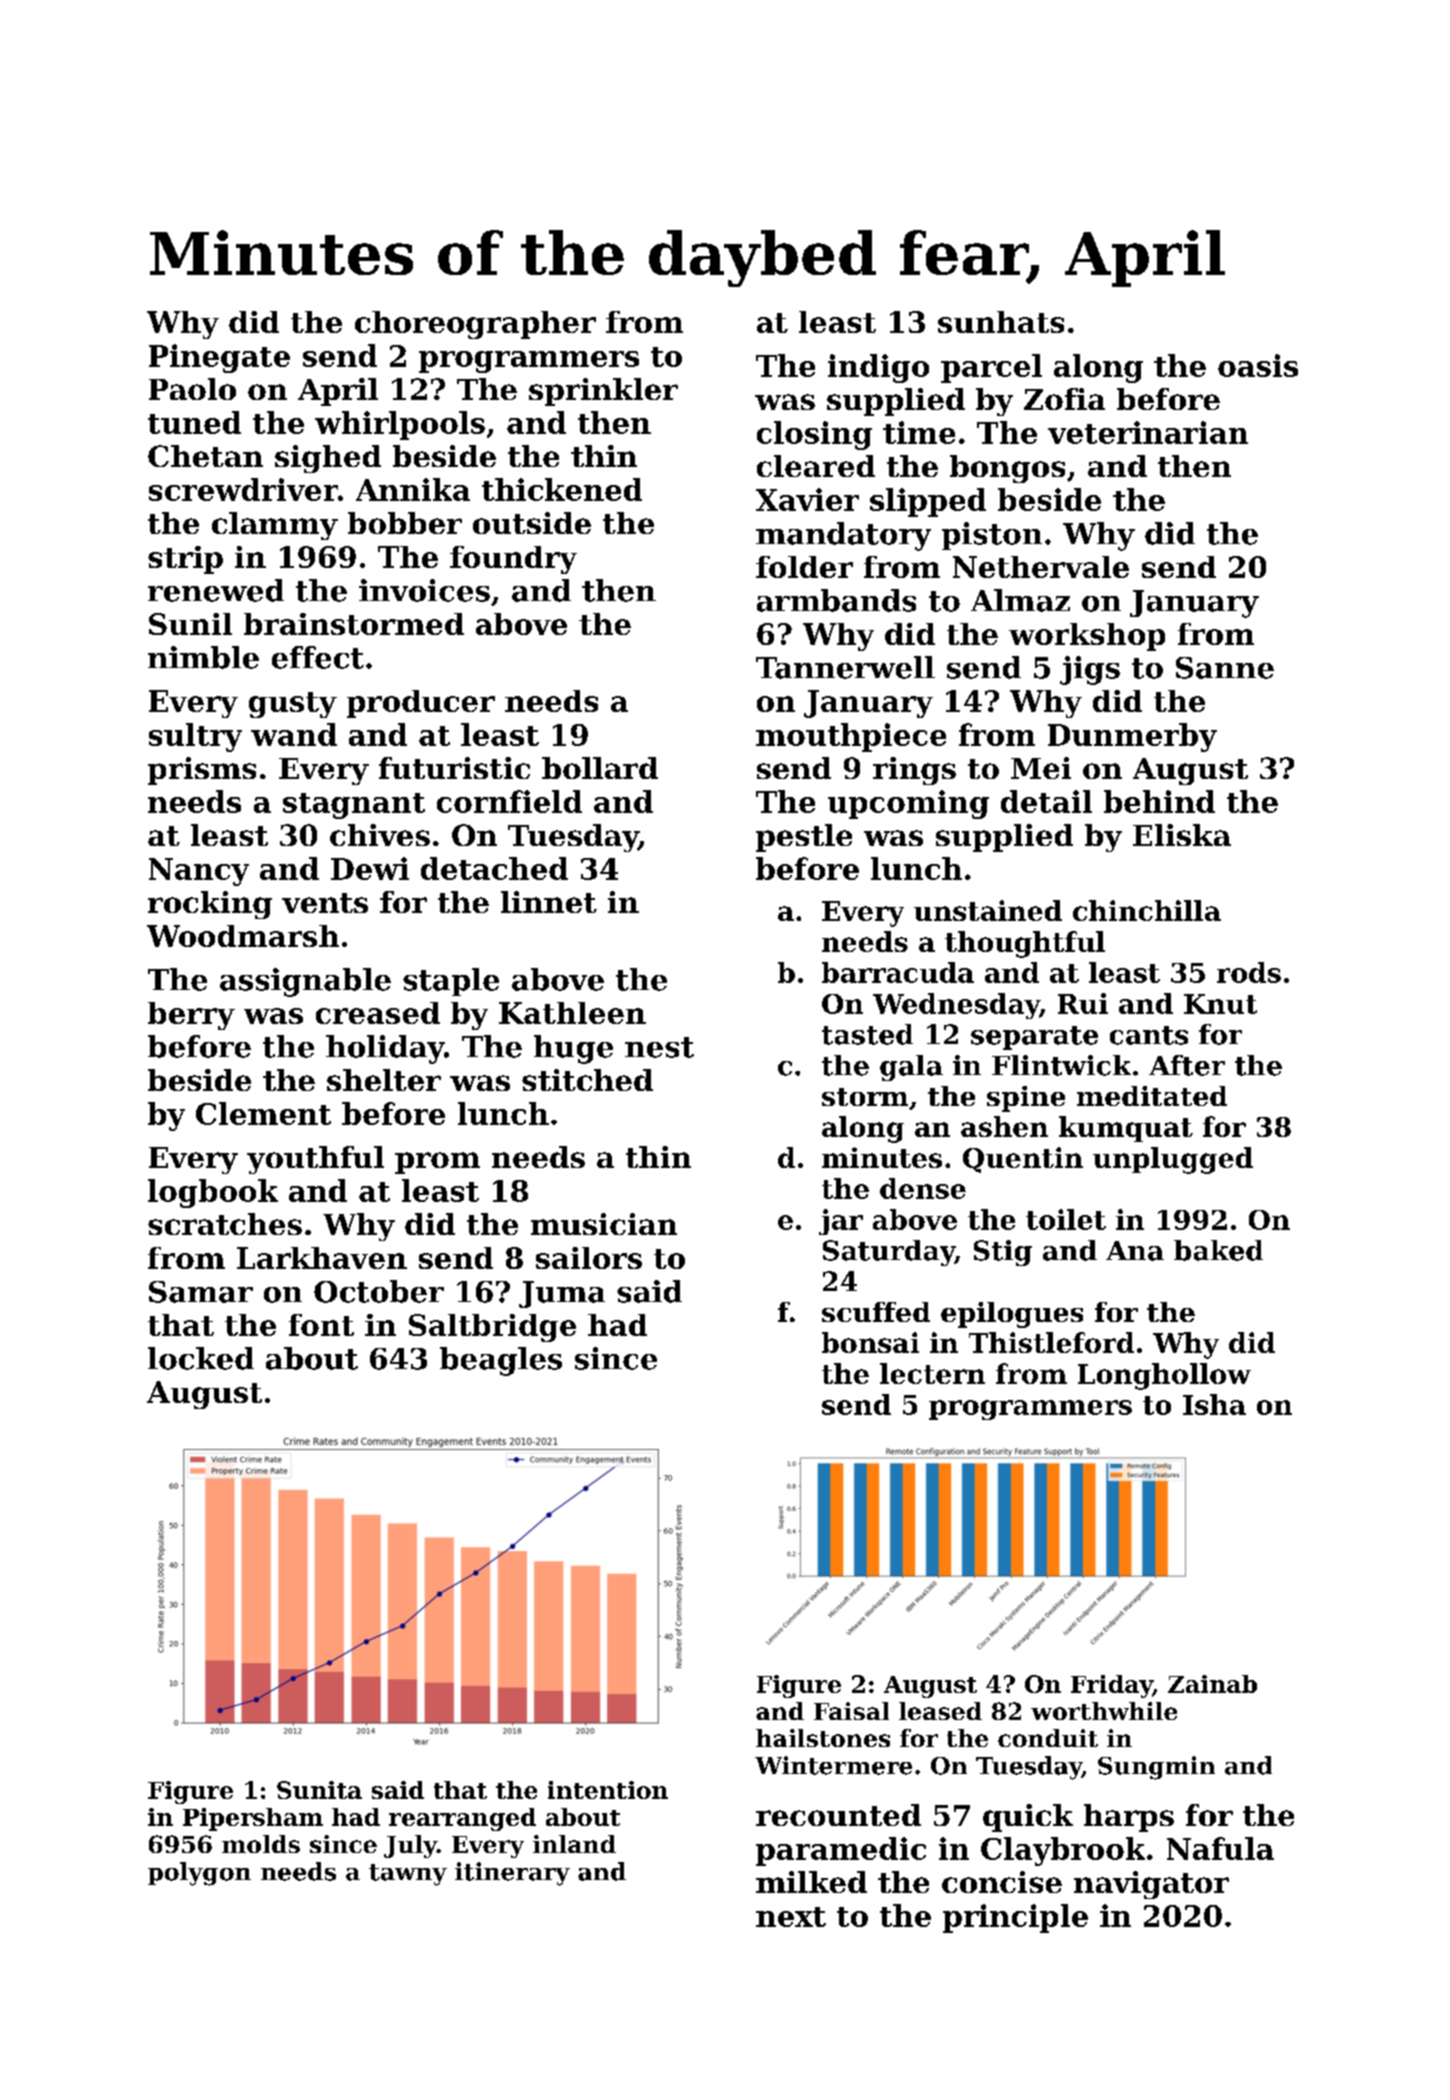  Describe the element at coordinates (1151, 1885) in the document. I see `navigator` at that location.
